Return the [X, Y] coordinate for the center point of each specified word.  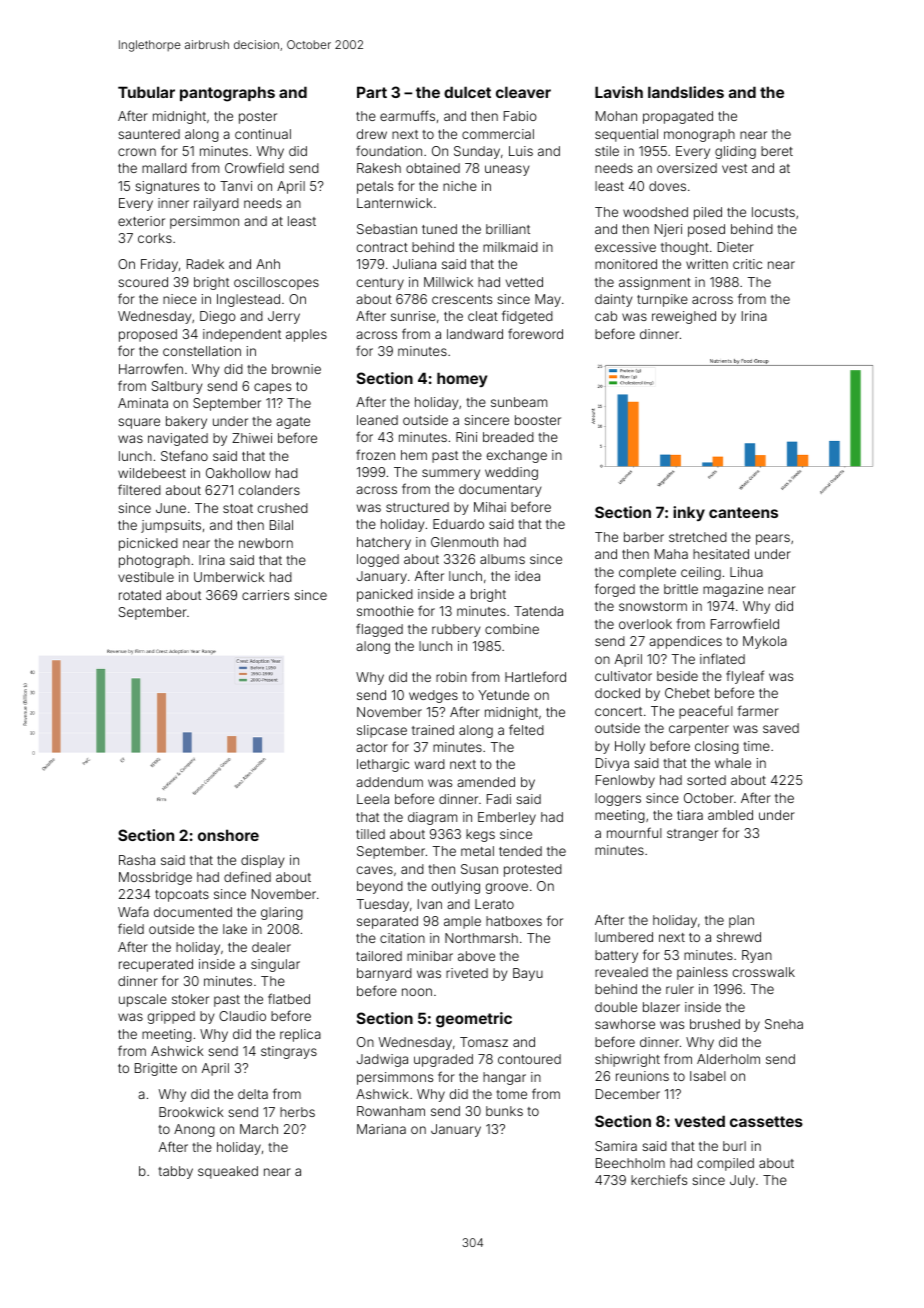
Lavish [619, 92]
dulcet [467, 92]
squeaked [228, 1172]
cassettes [766, 1121]
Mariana [381, 1129]
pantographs [227, 94]
